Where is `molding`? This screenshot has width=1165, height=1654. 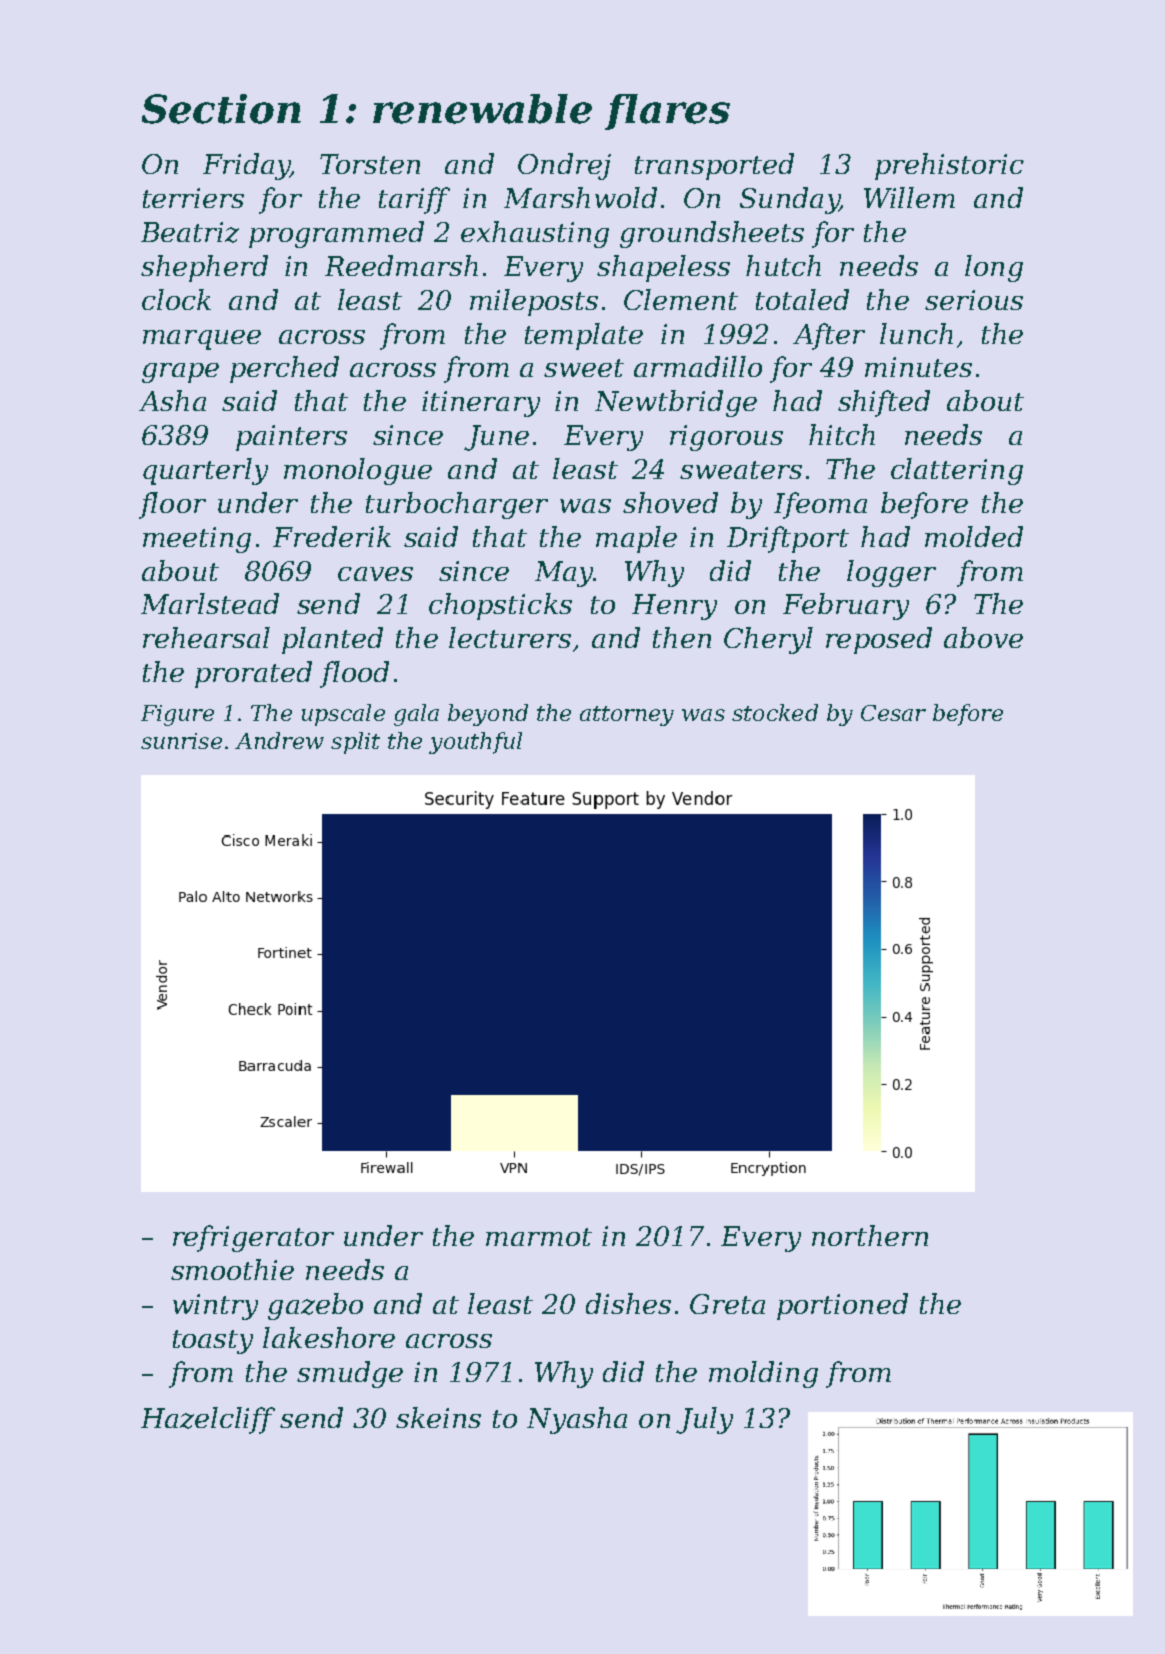 molding is located at coordinates (763, 1374).
